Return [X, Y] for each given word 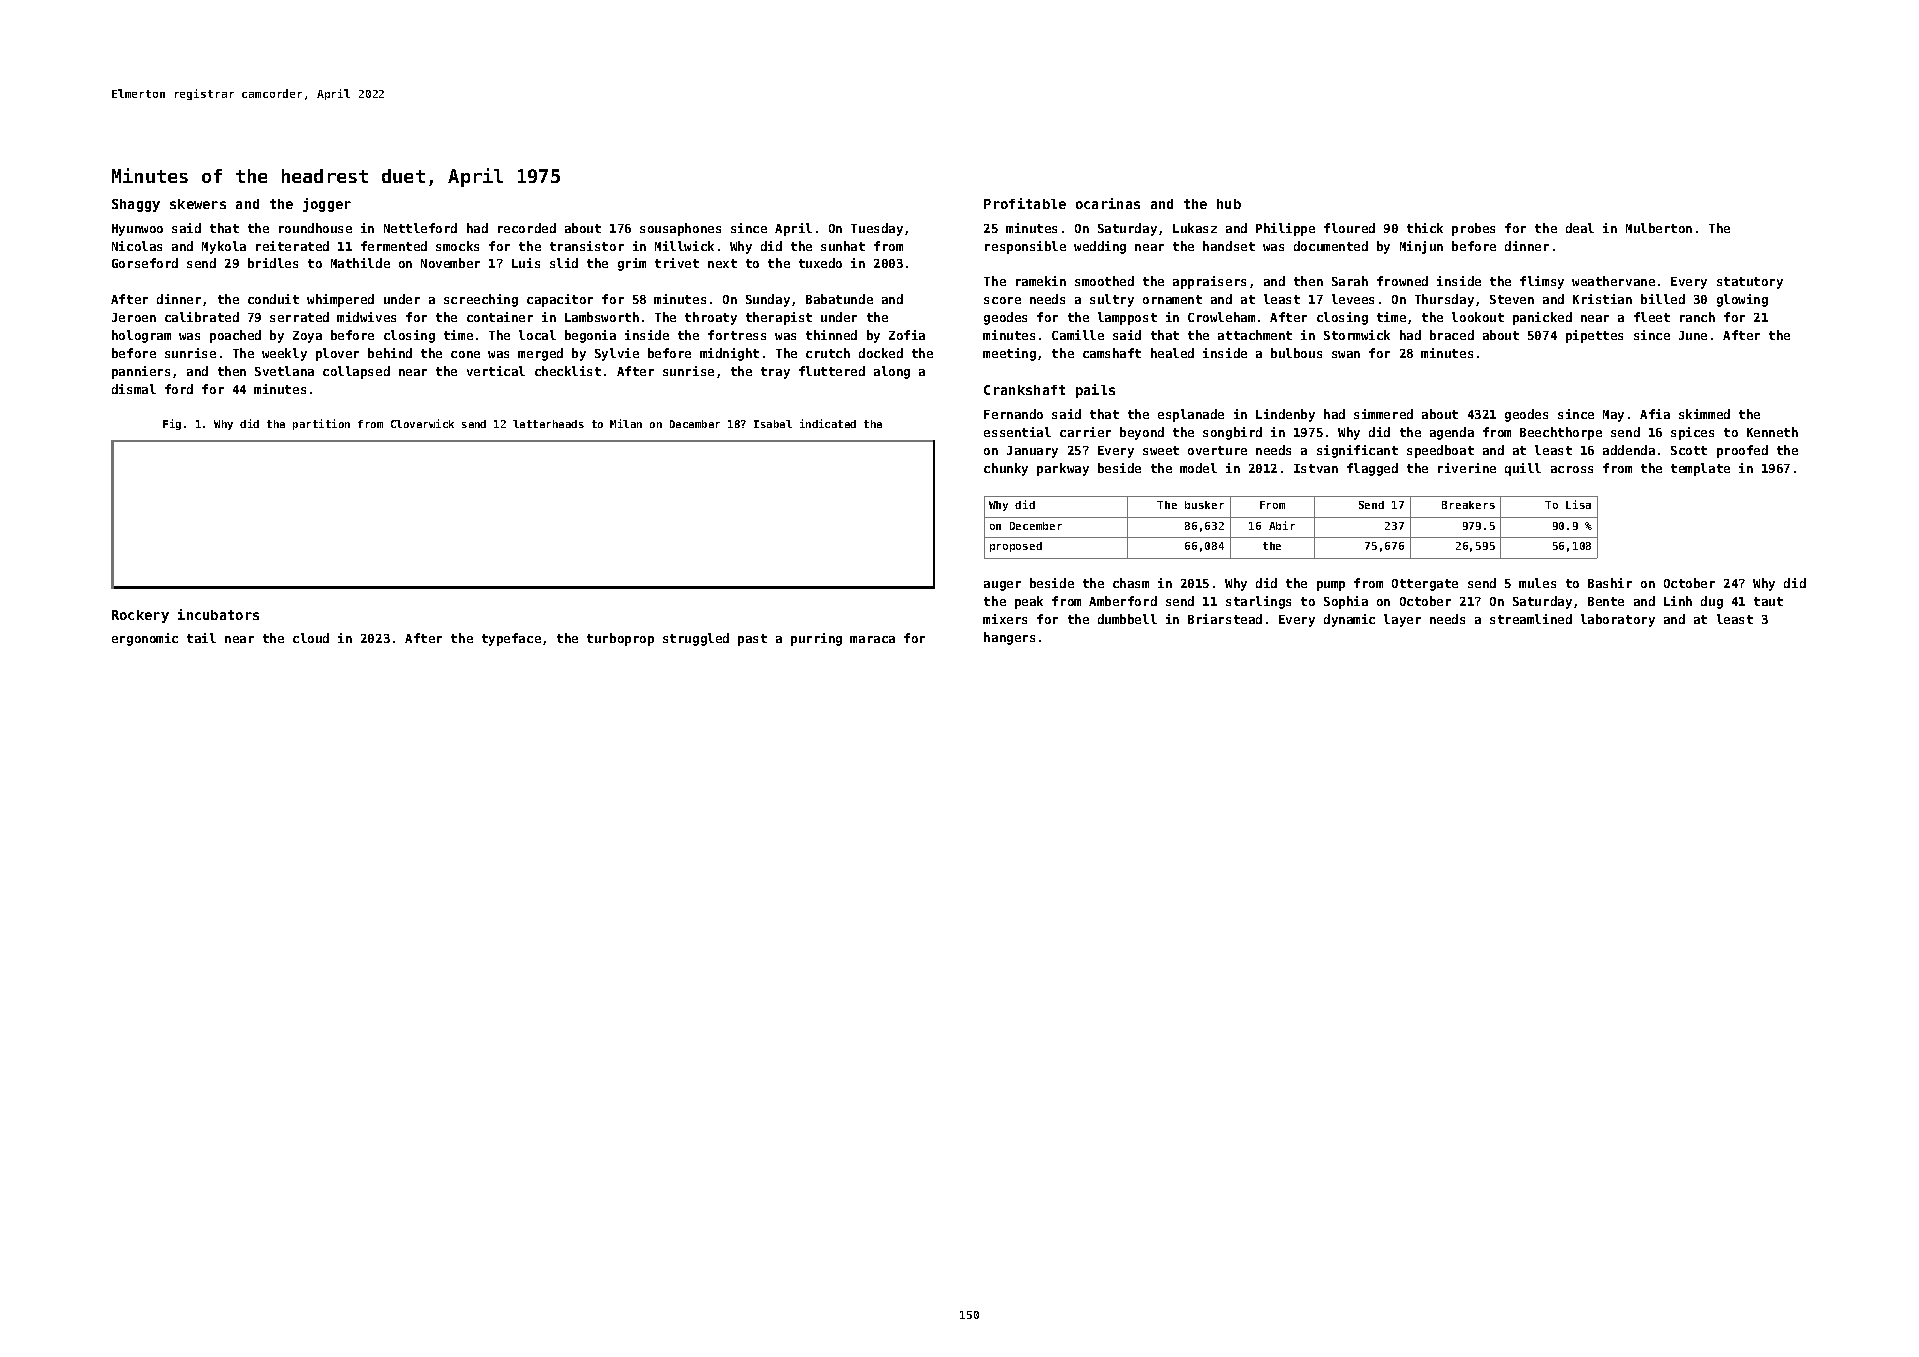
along [892, 372]
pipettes [1594, 336]
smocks [457, 246]
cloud [311, 638]
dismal [134, 389]
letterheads [548, 424]
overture [1217, 450]
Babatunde [839, 299]
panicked [1542, 318]
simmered [1383, 414]
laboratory [1618, 620]
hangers [1009, 638]
